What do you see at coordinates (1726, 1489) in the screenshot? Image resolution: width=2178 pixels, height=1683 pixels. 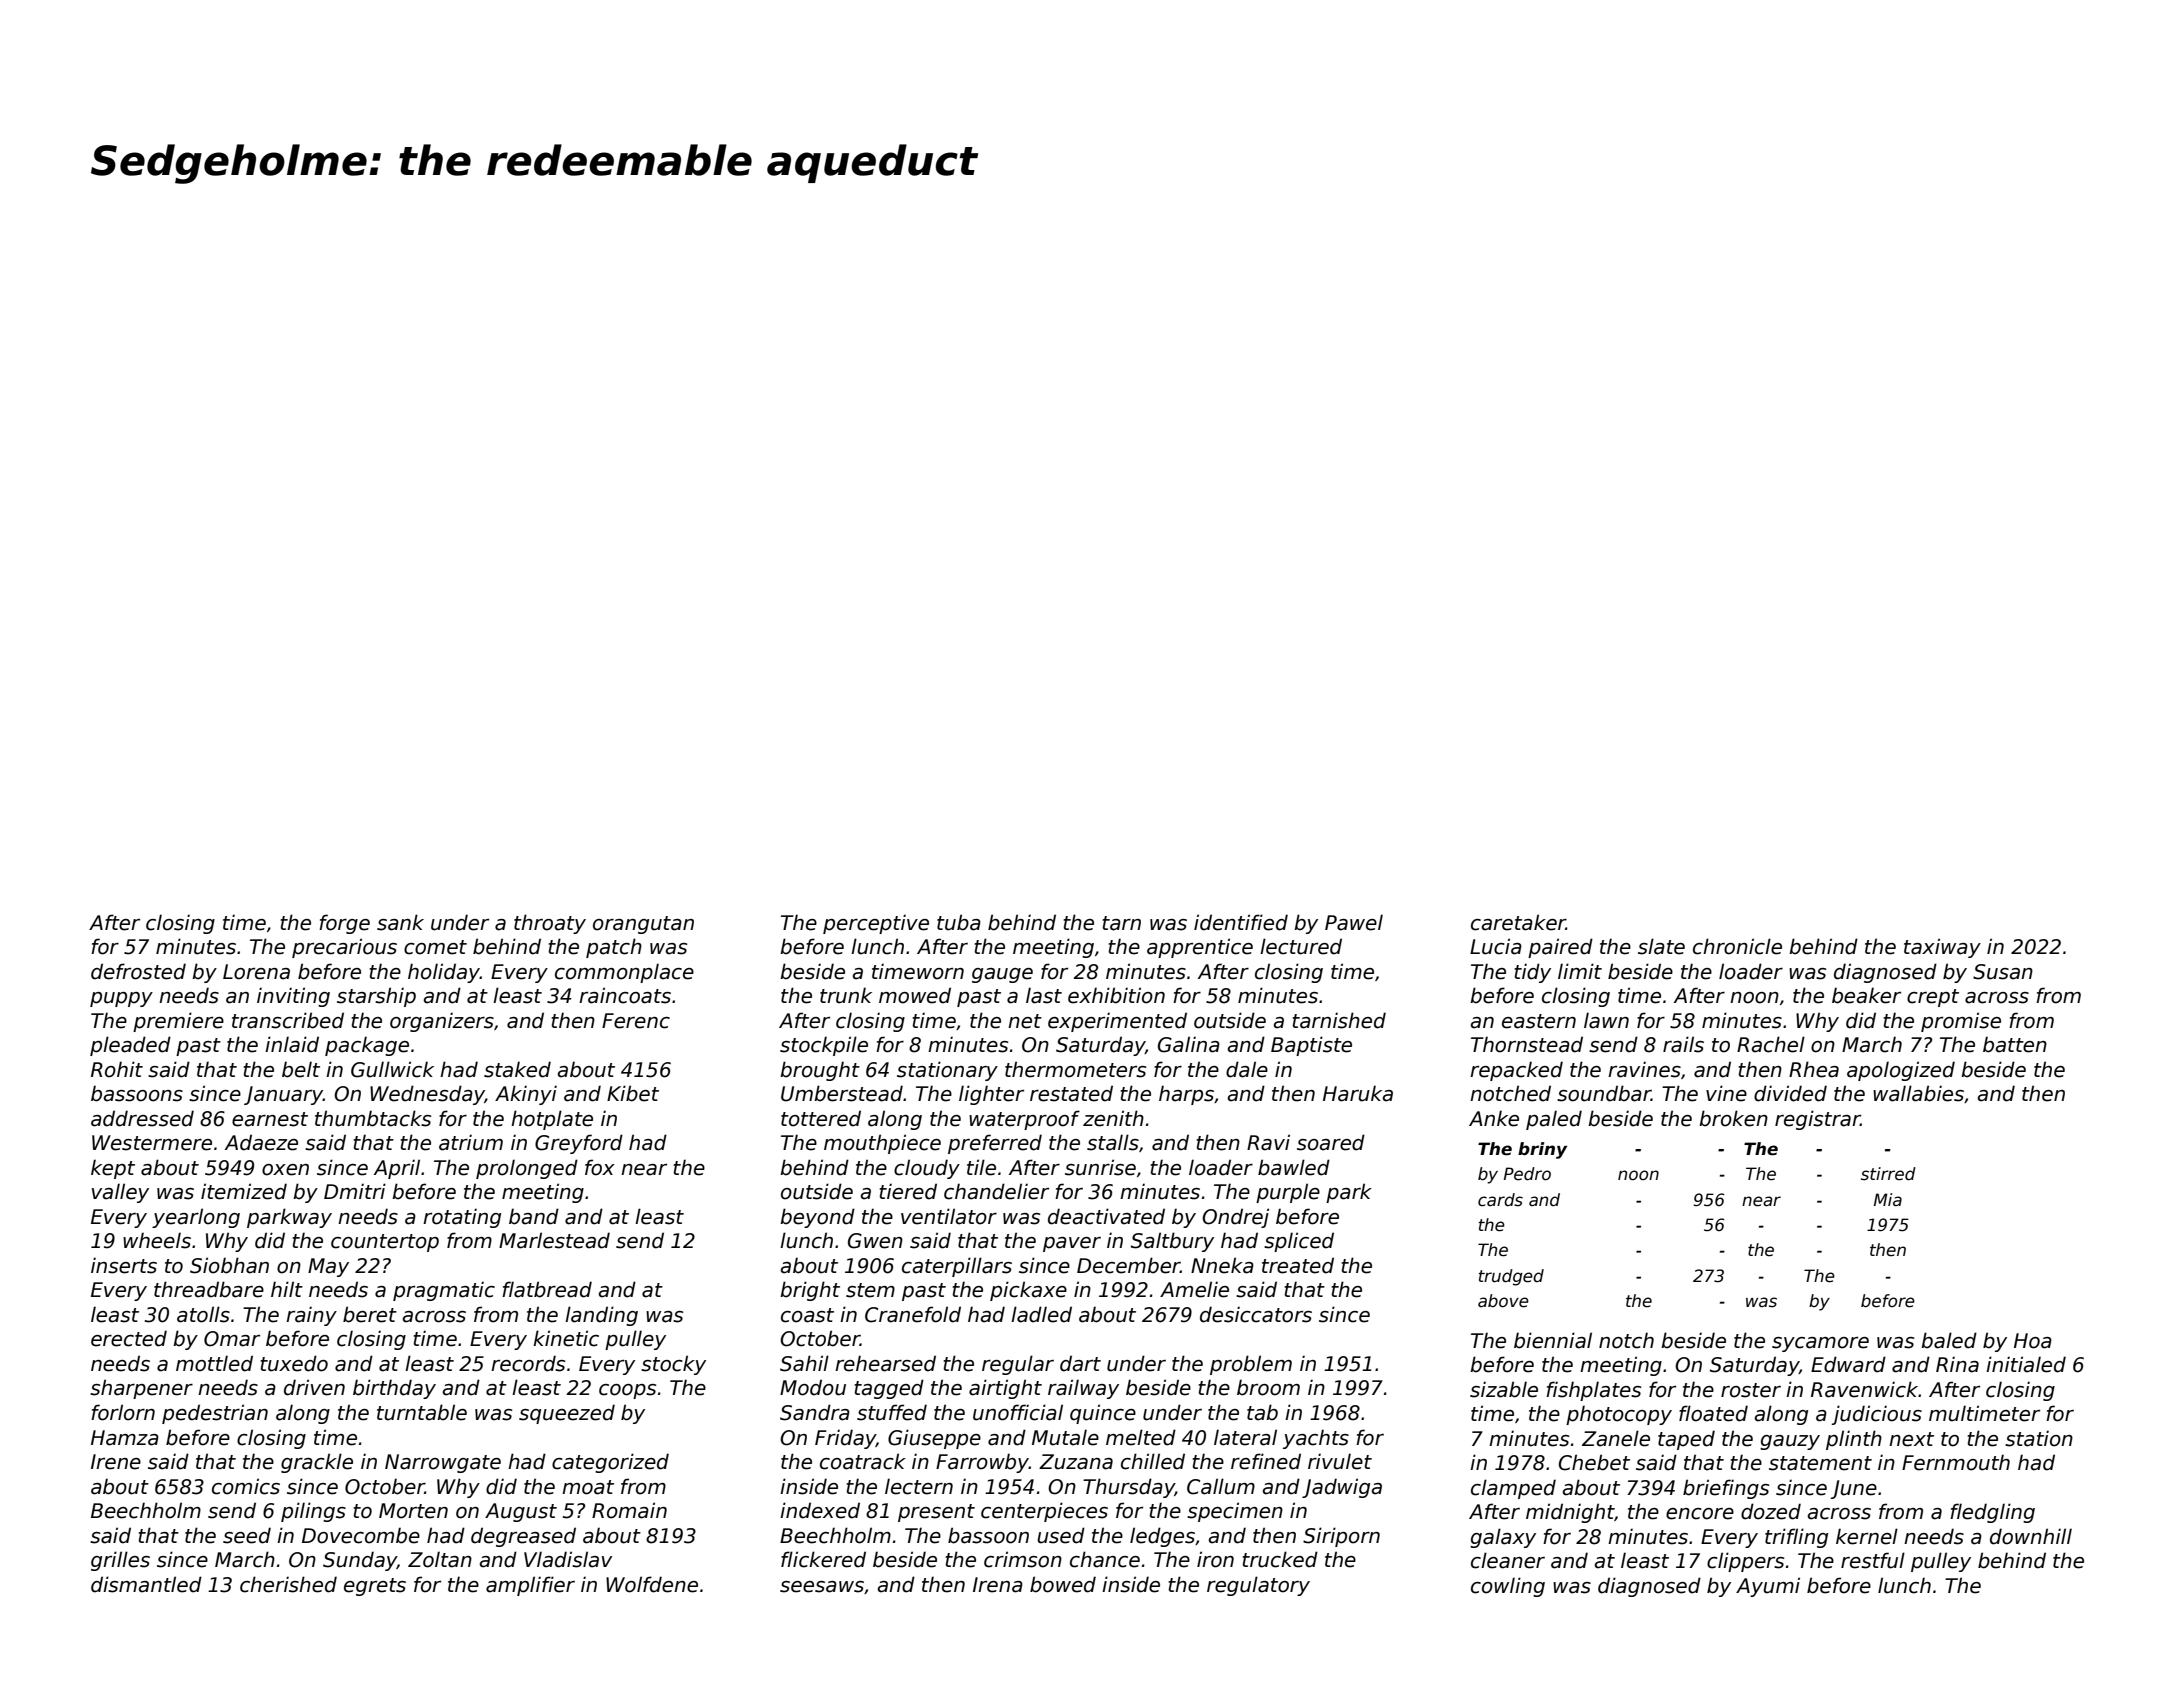 I see `briefings` at bounding box center [1726, 1489].
